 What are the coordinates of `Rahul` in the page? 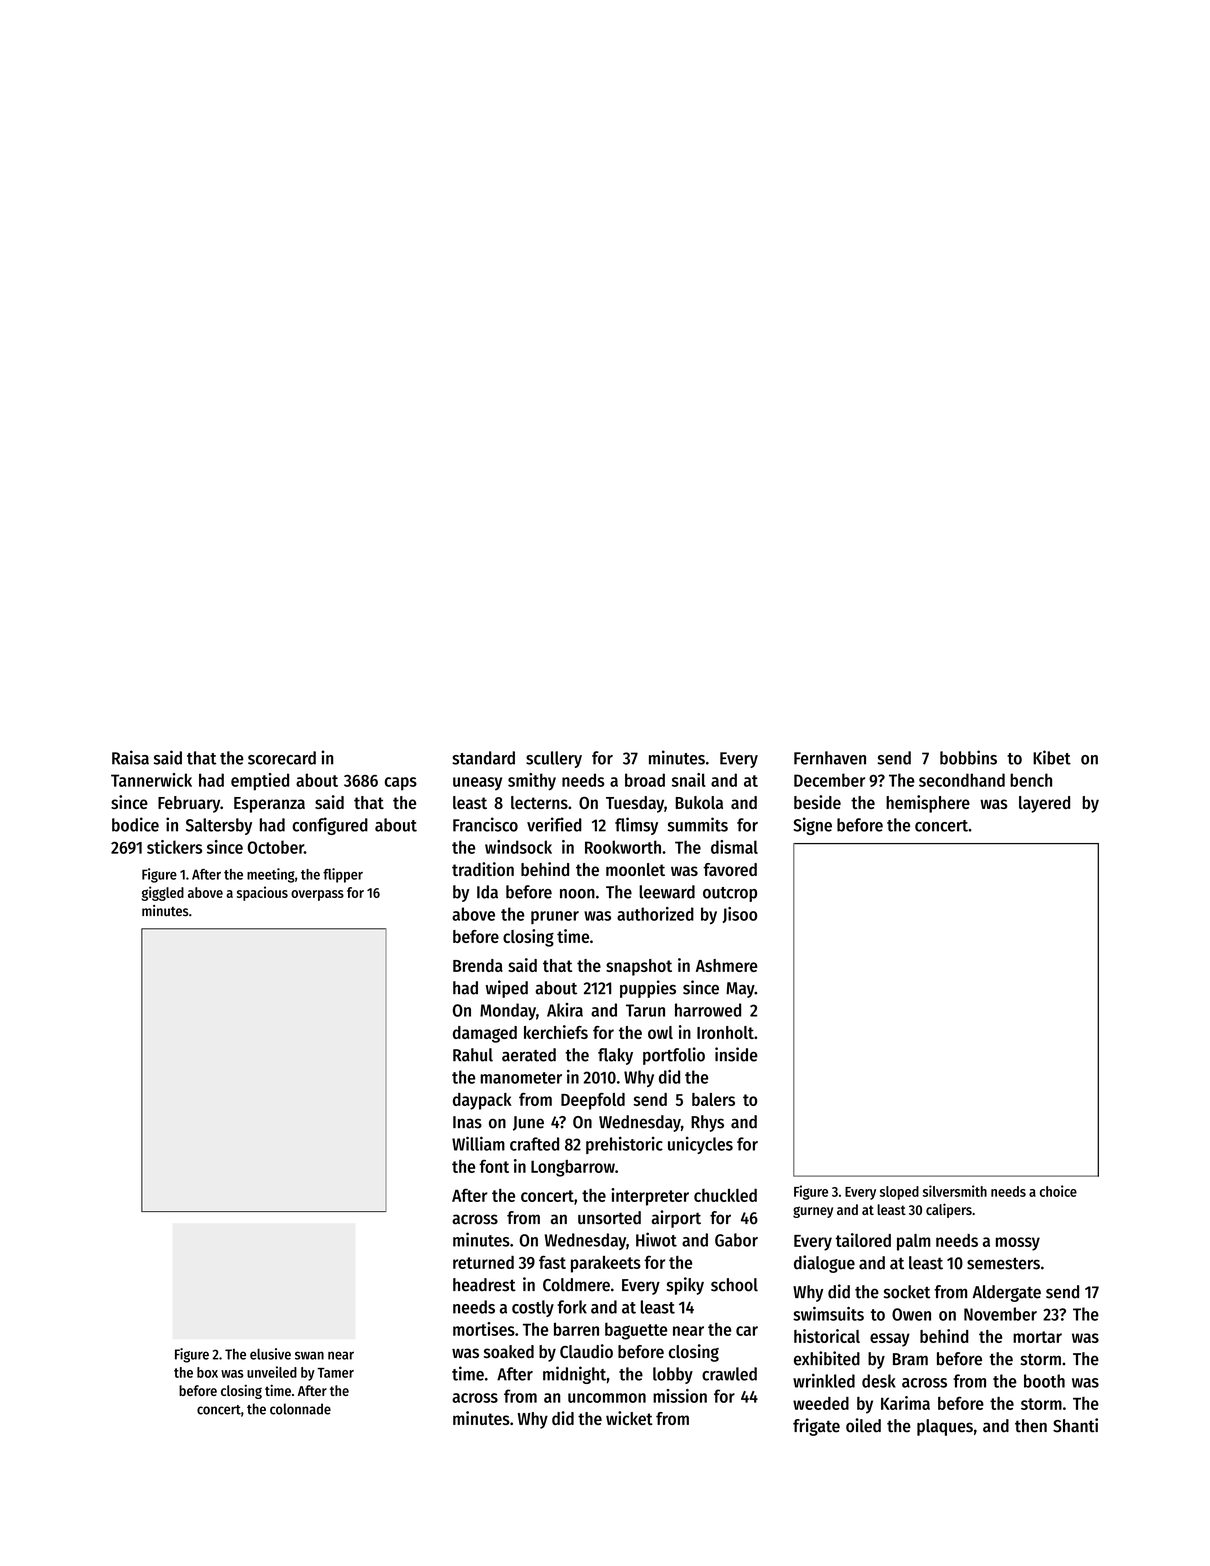 It's located at (473, 1055).
